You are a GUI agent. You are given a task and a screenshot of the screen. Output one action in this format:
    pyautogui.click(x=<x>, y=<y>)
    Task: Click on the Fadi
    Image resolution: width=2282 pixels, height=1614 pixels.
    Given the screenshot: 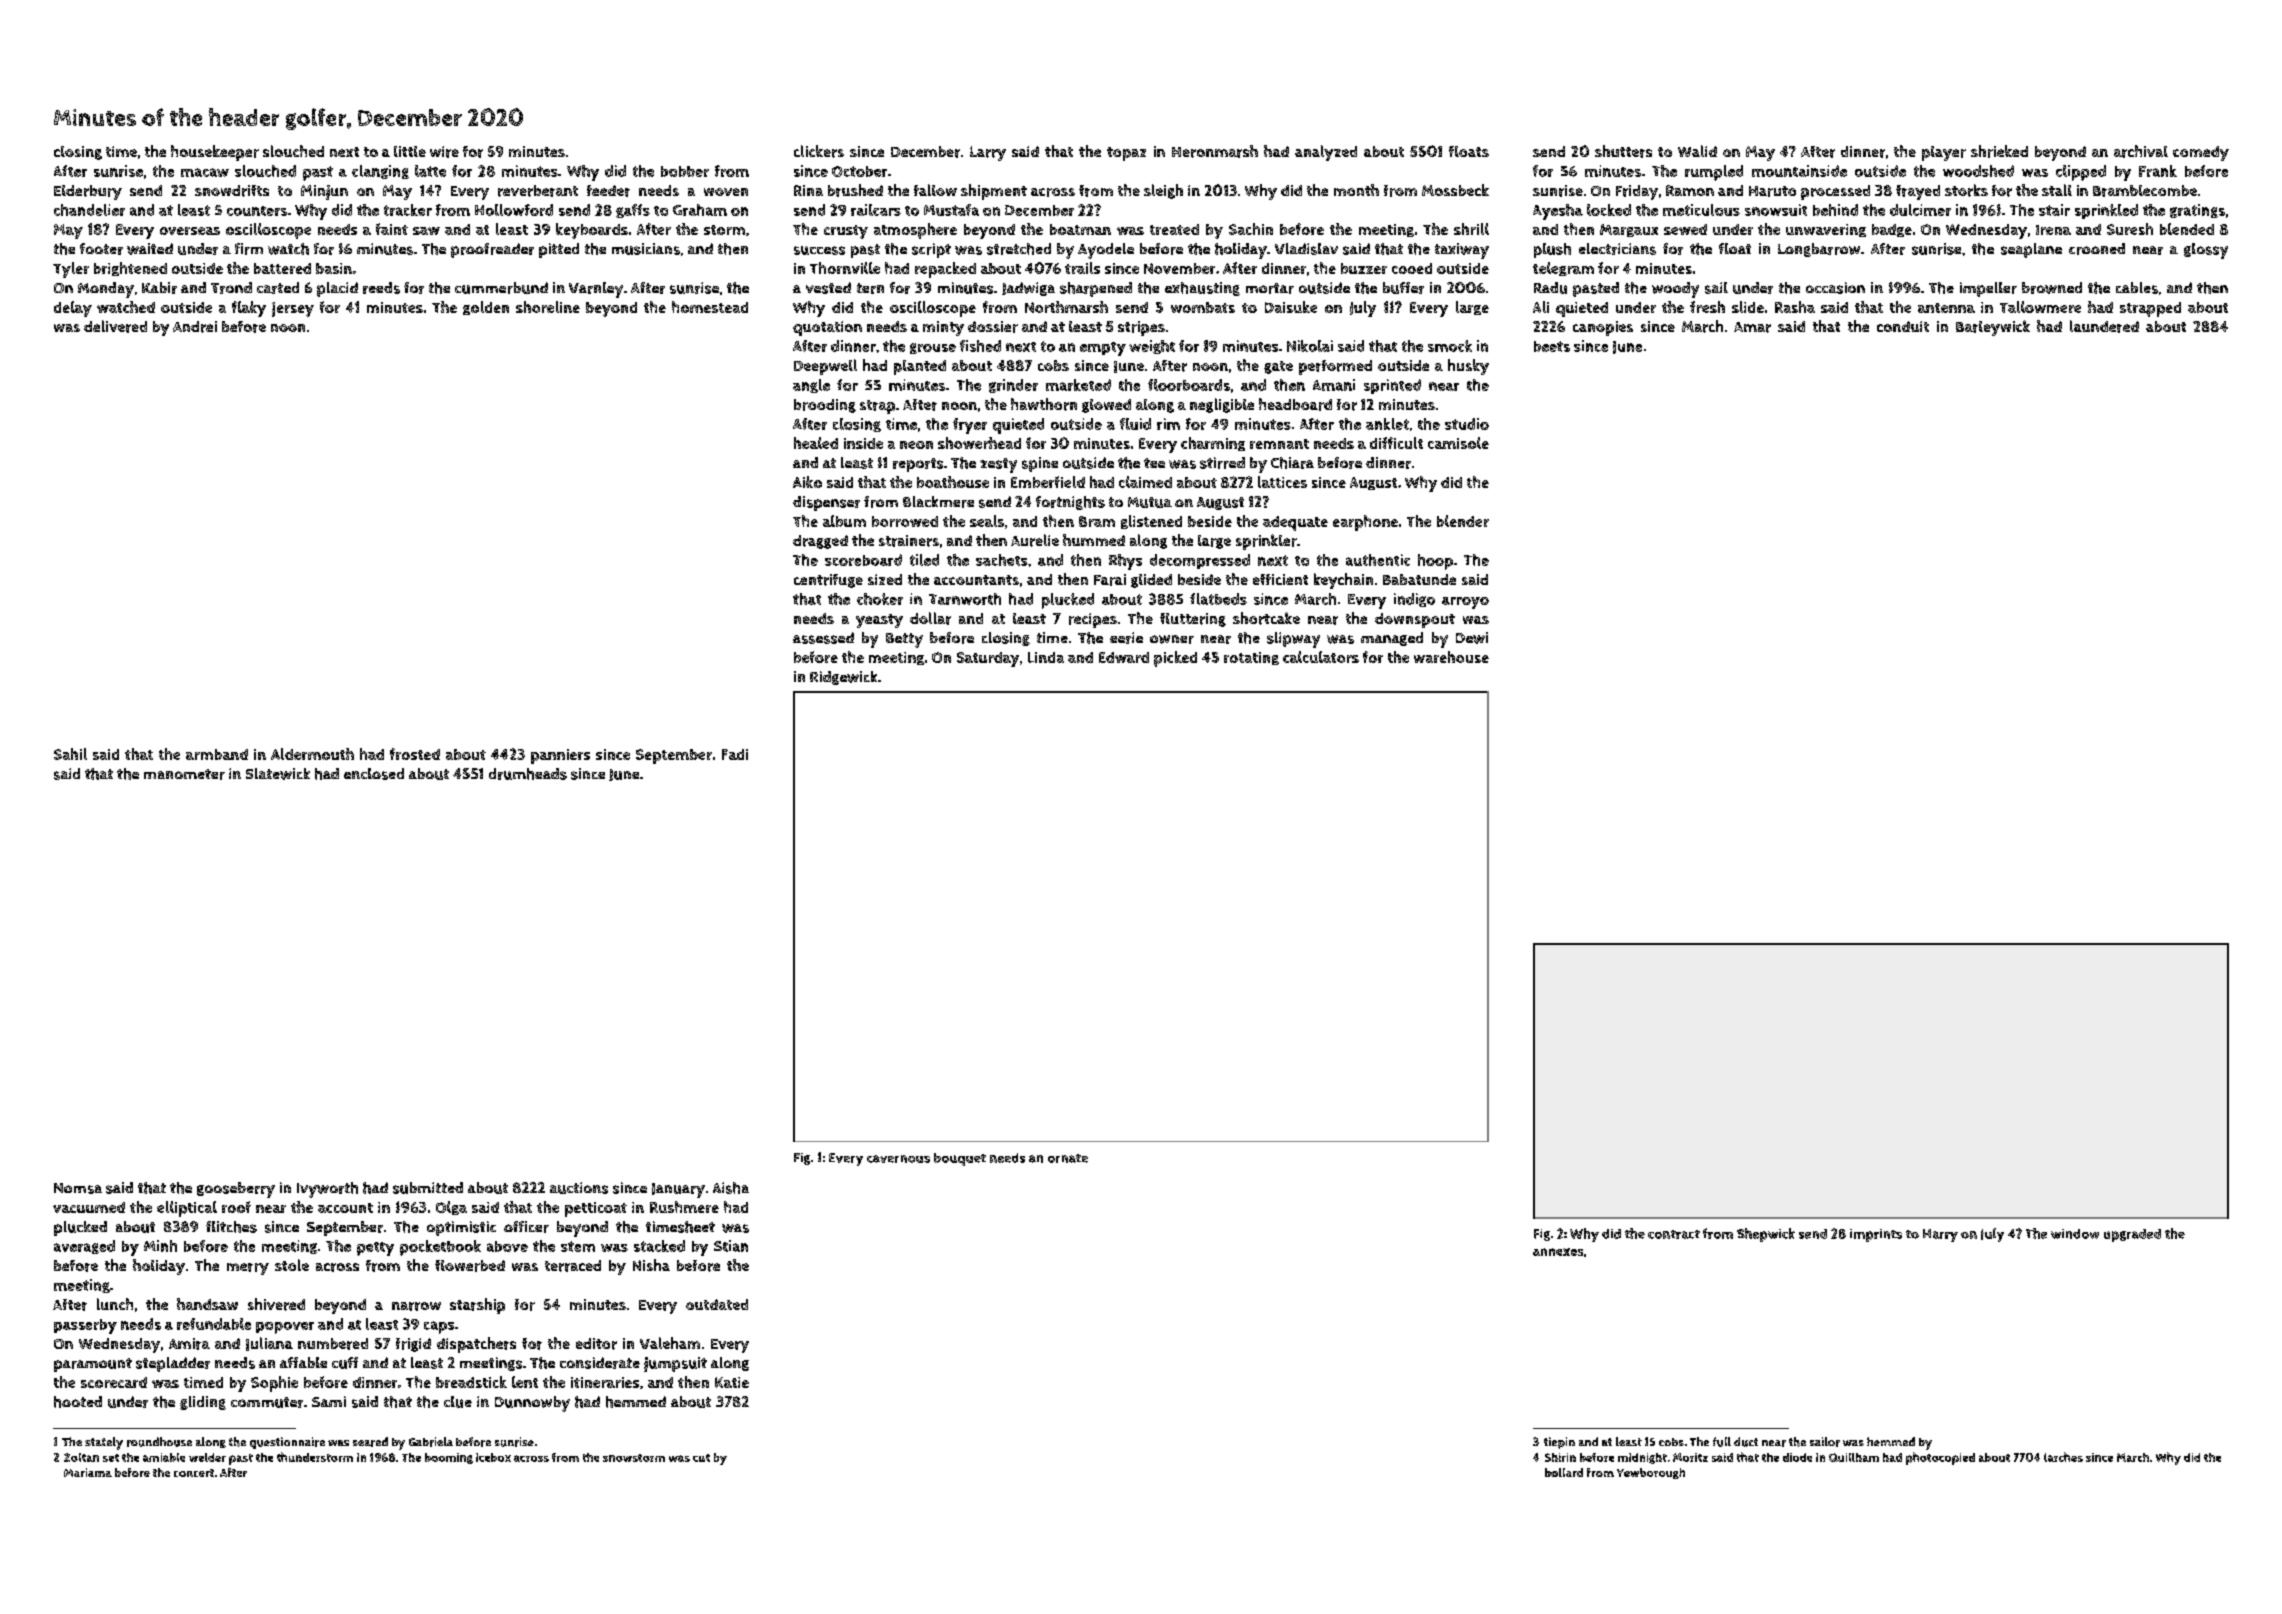 What is the action you would take?
    pyautogui.click(x=735, y=754)
